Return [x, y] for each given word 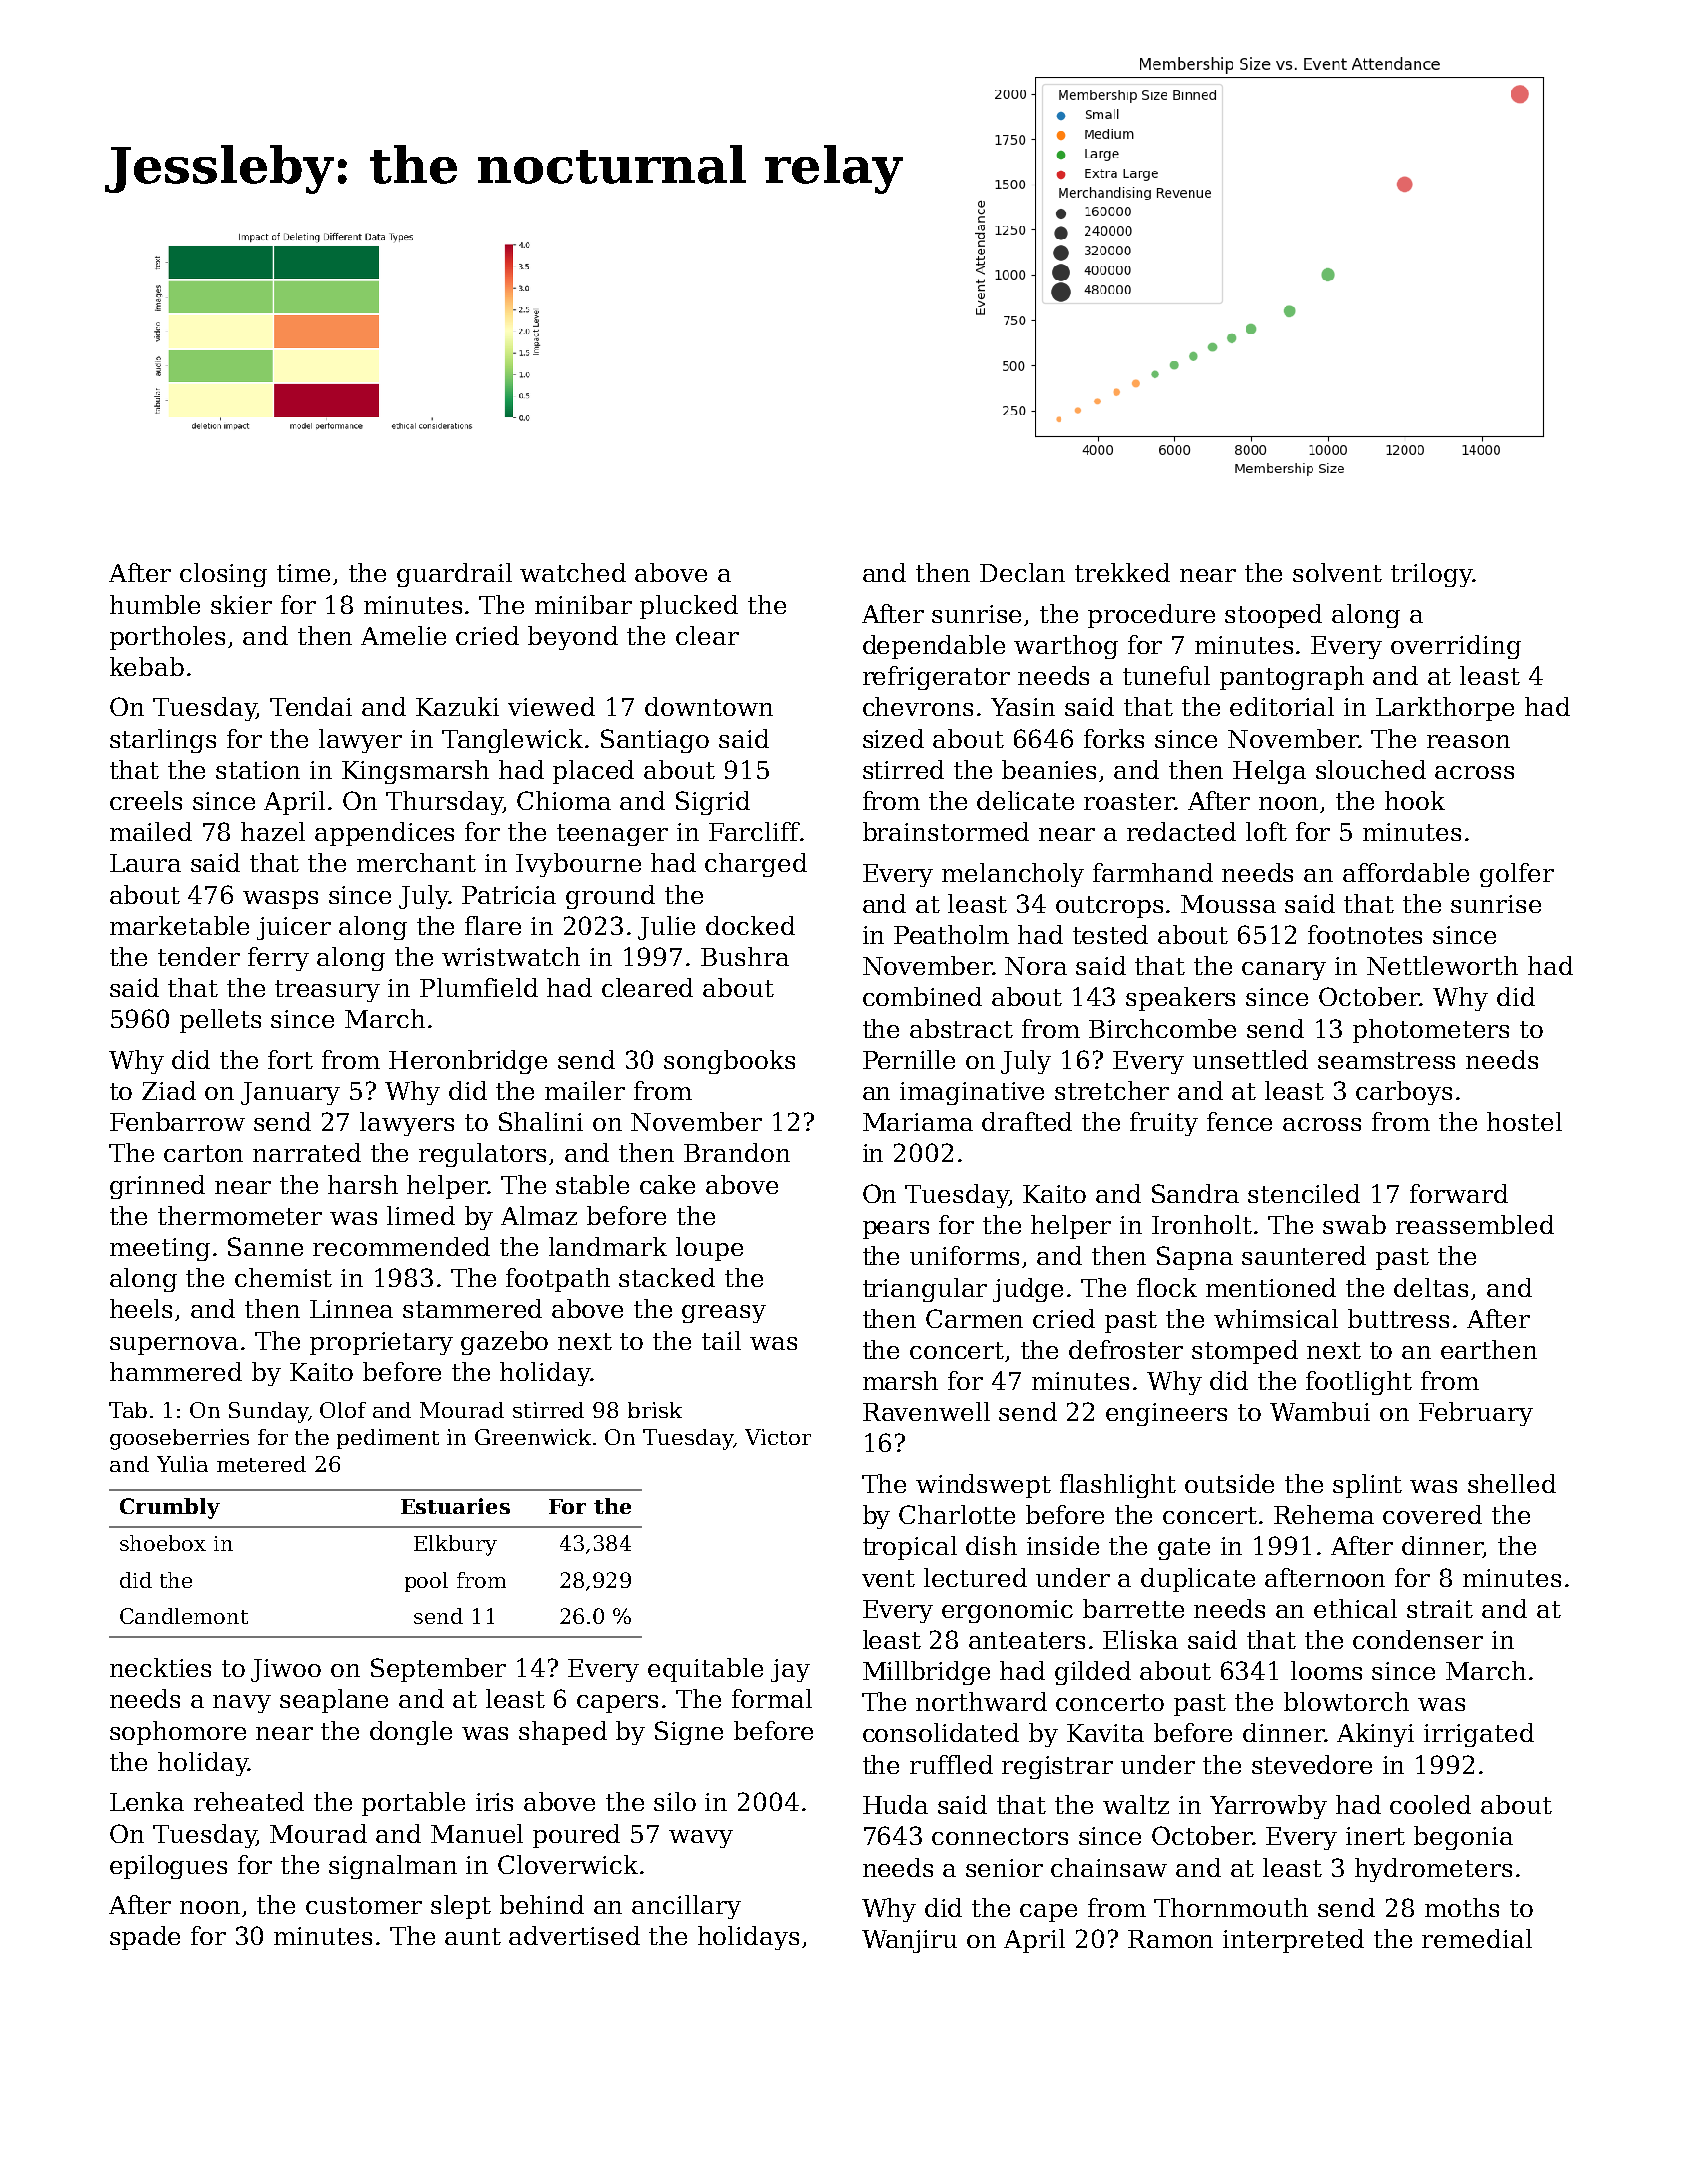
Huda [895, 1804]
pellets [220, 1021]
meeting [160, 1249]
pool [426, 1582]
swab [1354, 1224]
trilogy [1431, 575]
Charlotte [957, 1514]
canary [1284, 971]
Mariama [918, 1122]
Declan [1022, 572]
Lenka [147, 1801]
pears [896, 1230]
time [303, 573]
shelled [1512, 1483]
